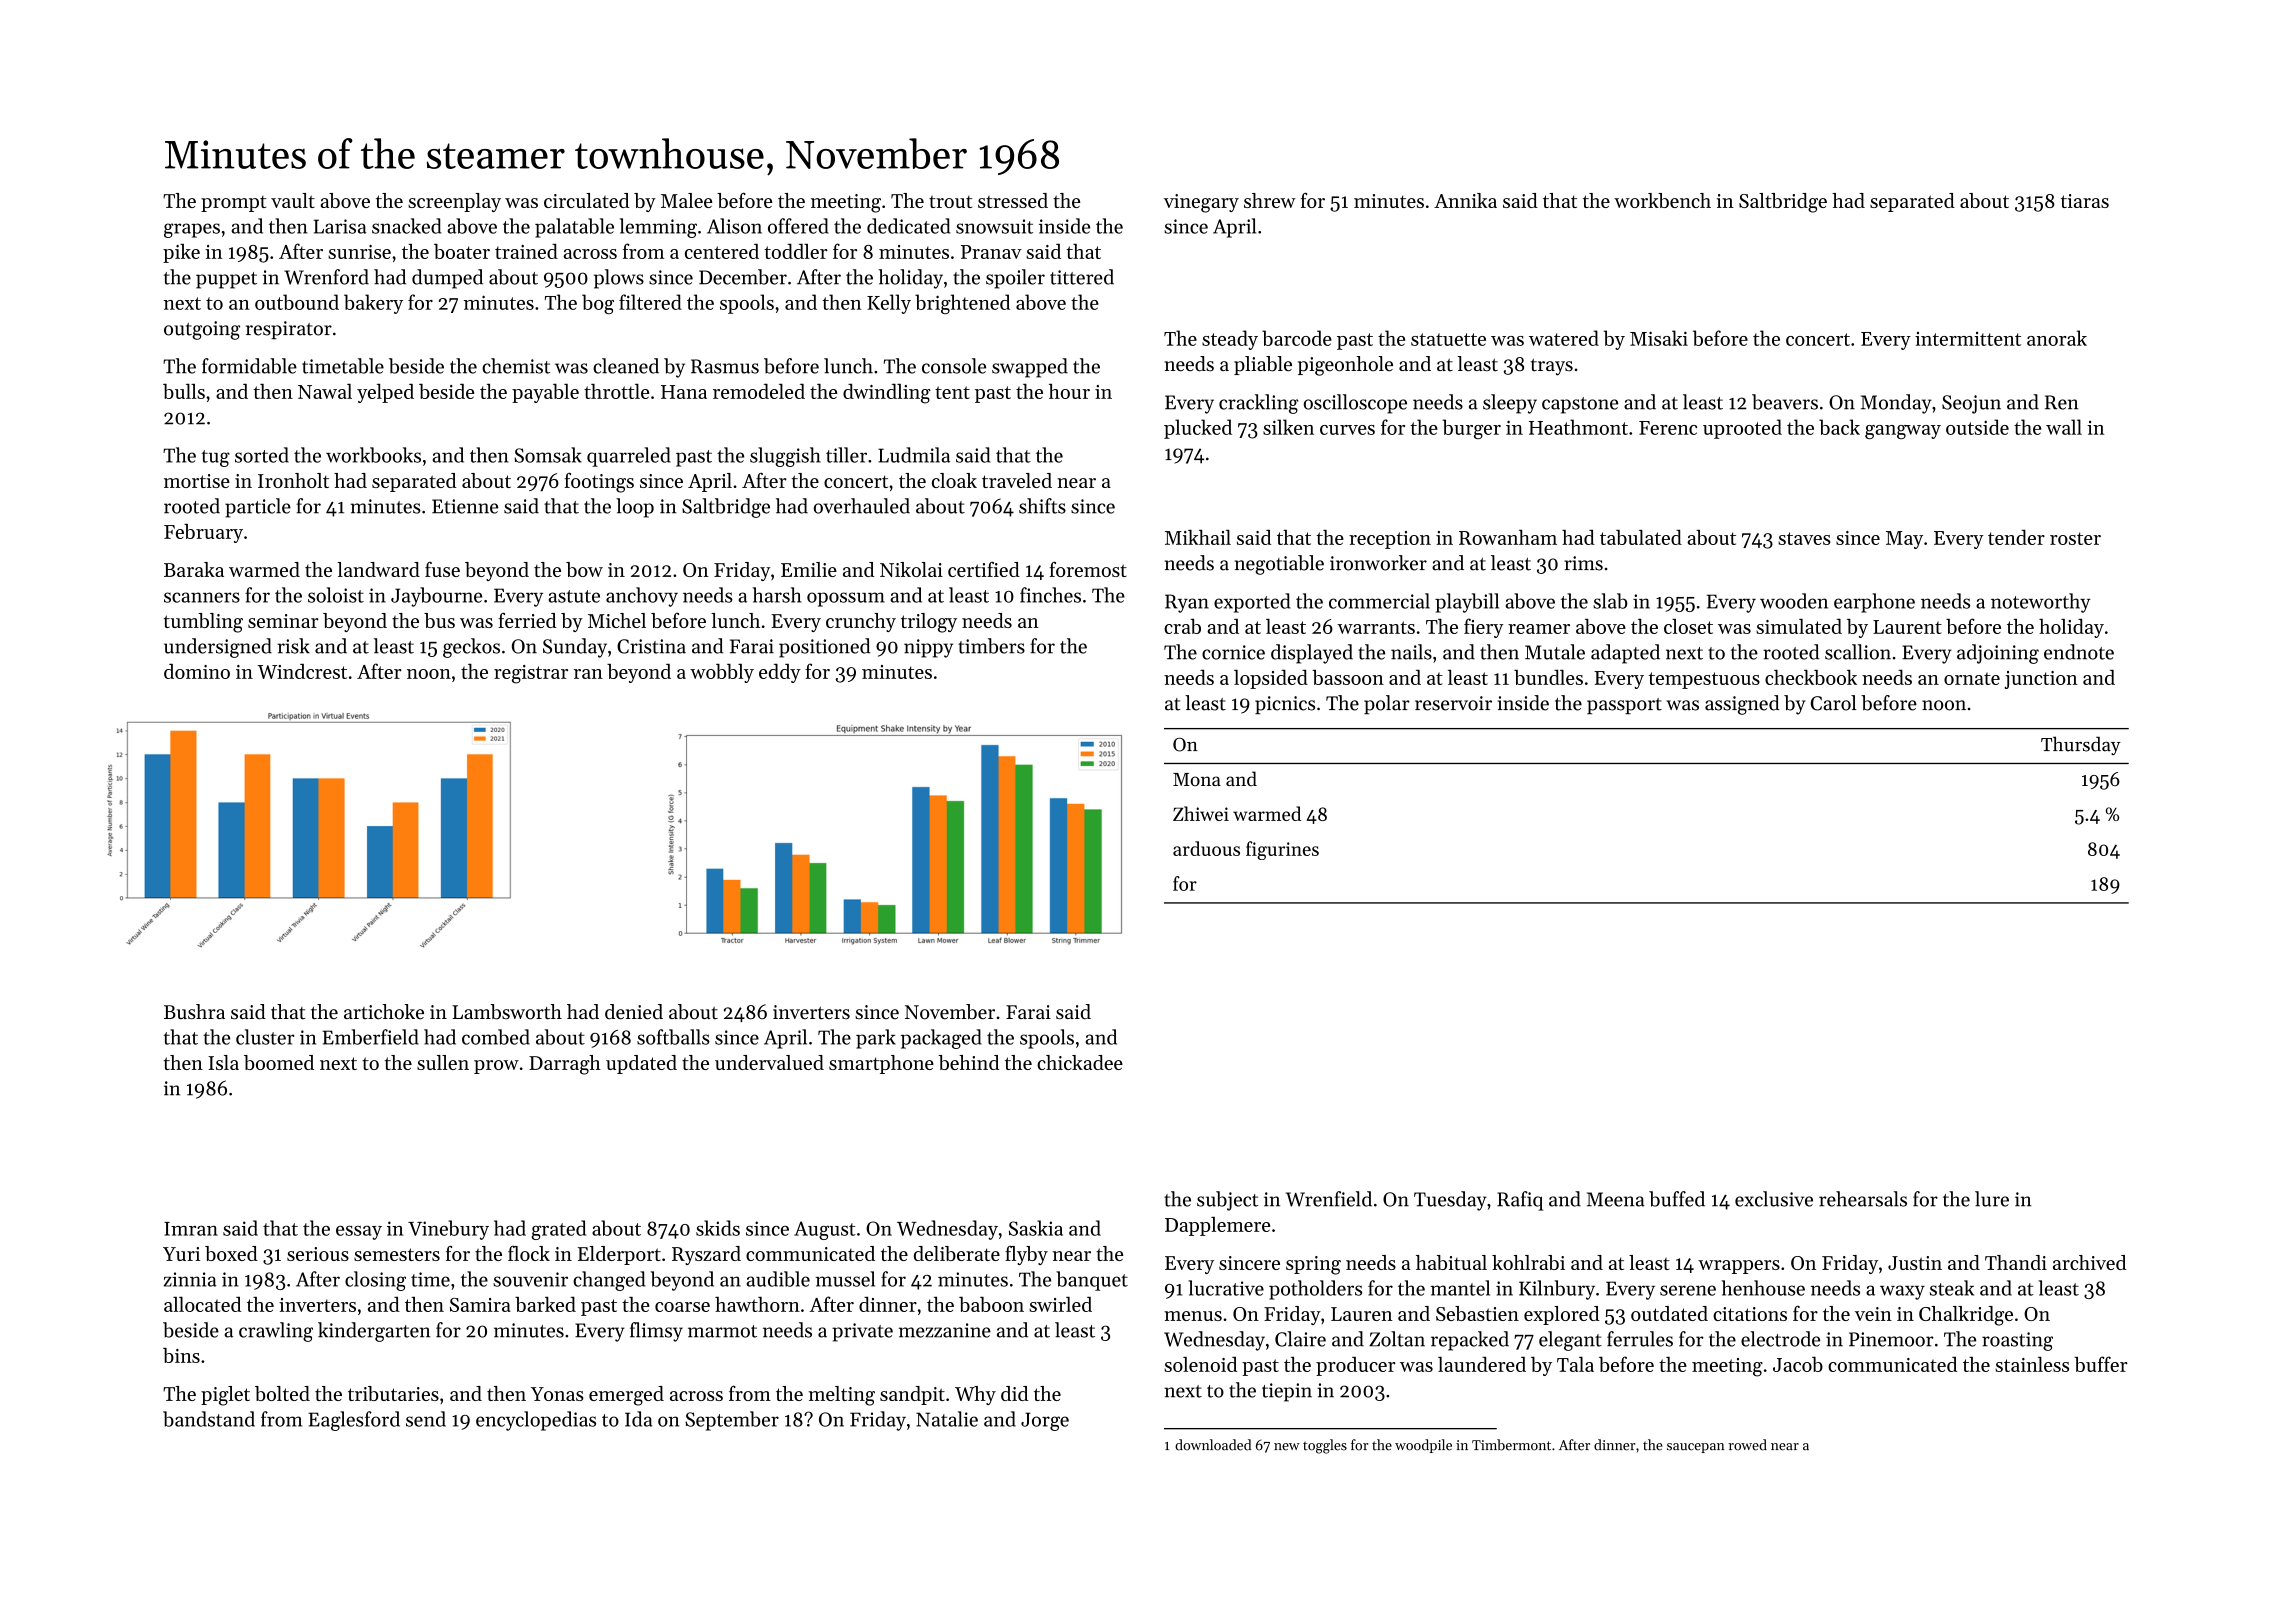 Image resolution: width=2292 pixels, height=1620 pixels. I want to click on stressed, so click(1013, 200).
